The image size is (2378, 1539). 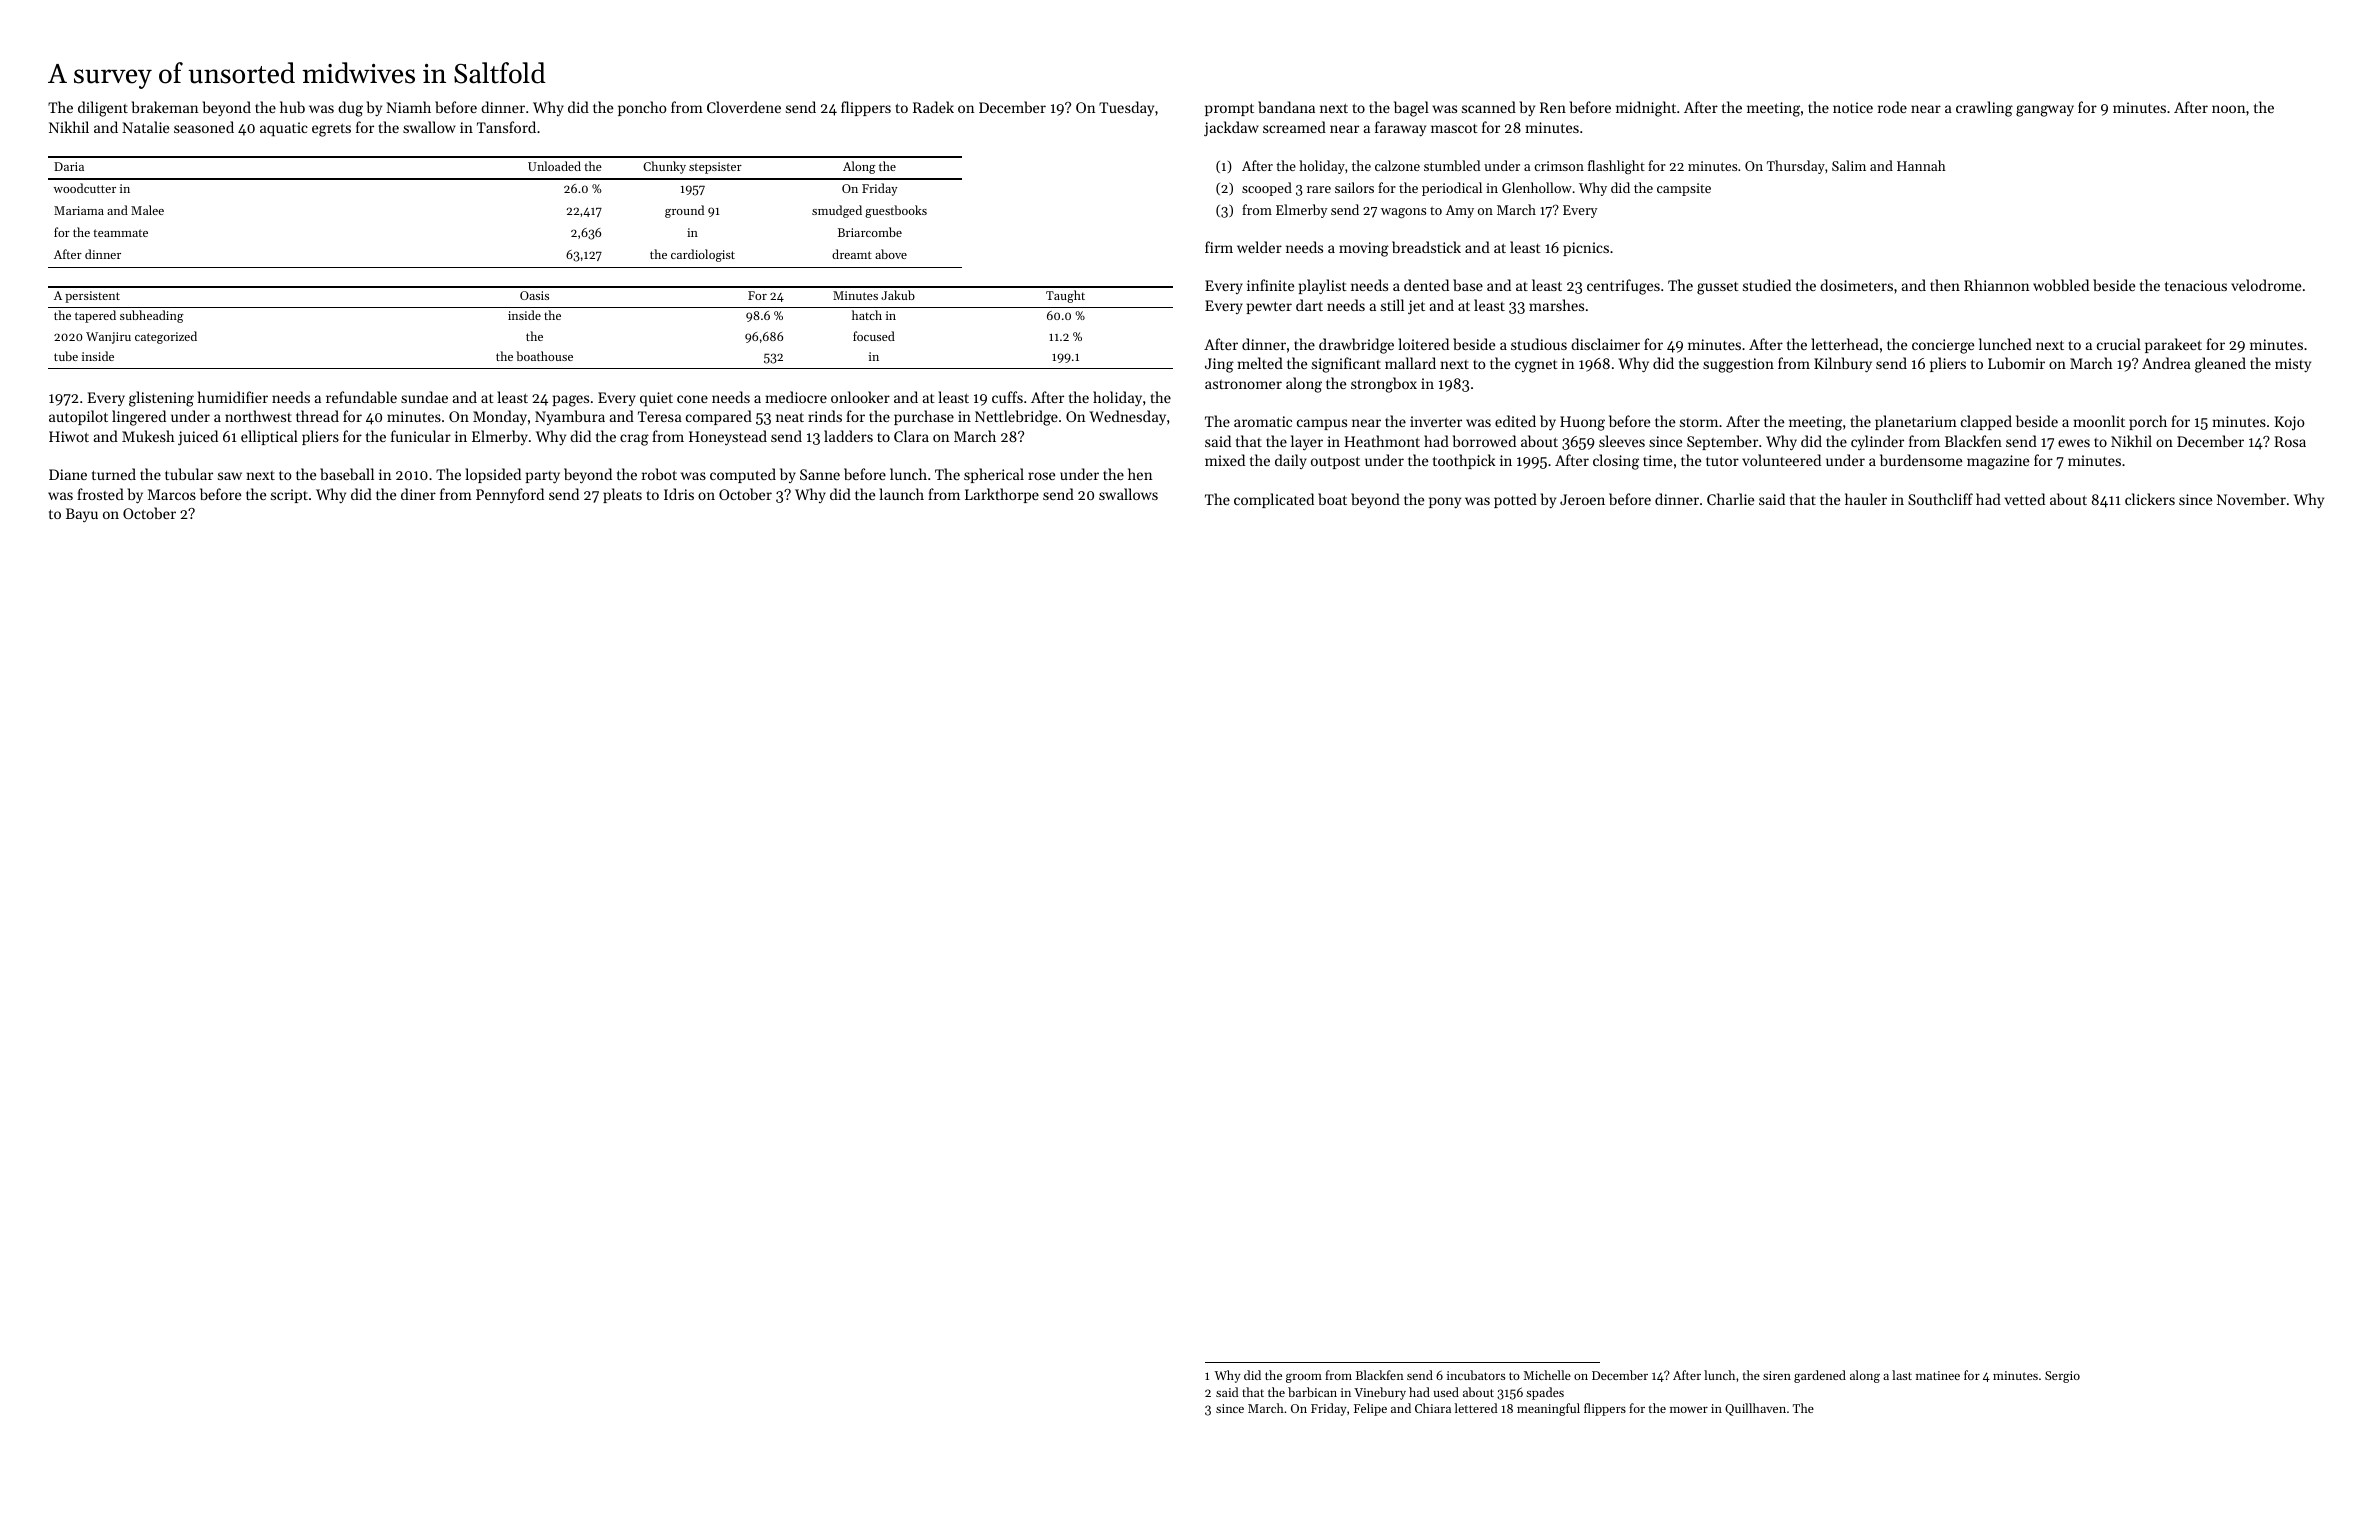 I want to click on Felipe, so click(x=1370, y=1409).
